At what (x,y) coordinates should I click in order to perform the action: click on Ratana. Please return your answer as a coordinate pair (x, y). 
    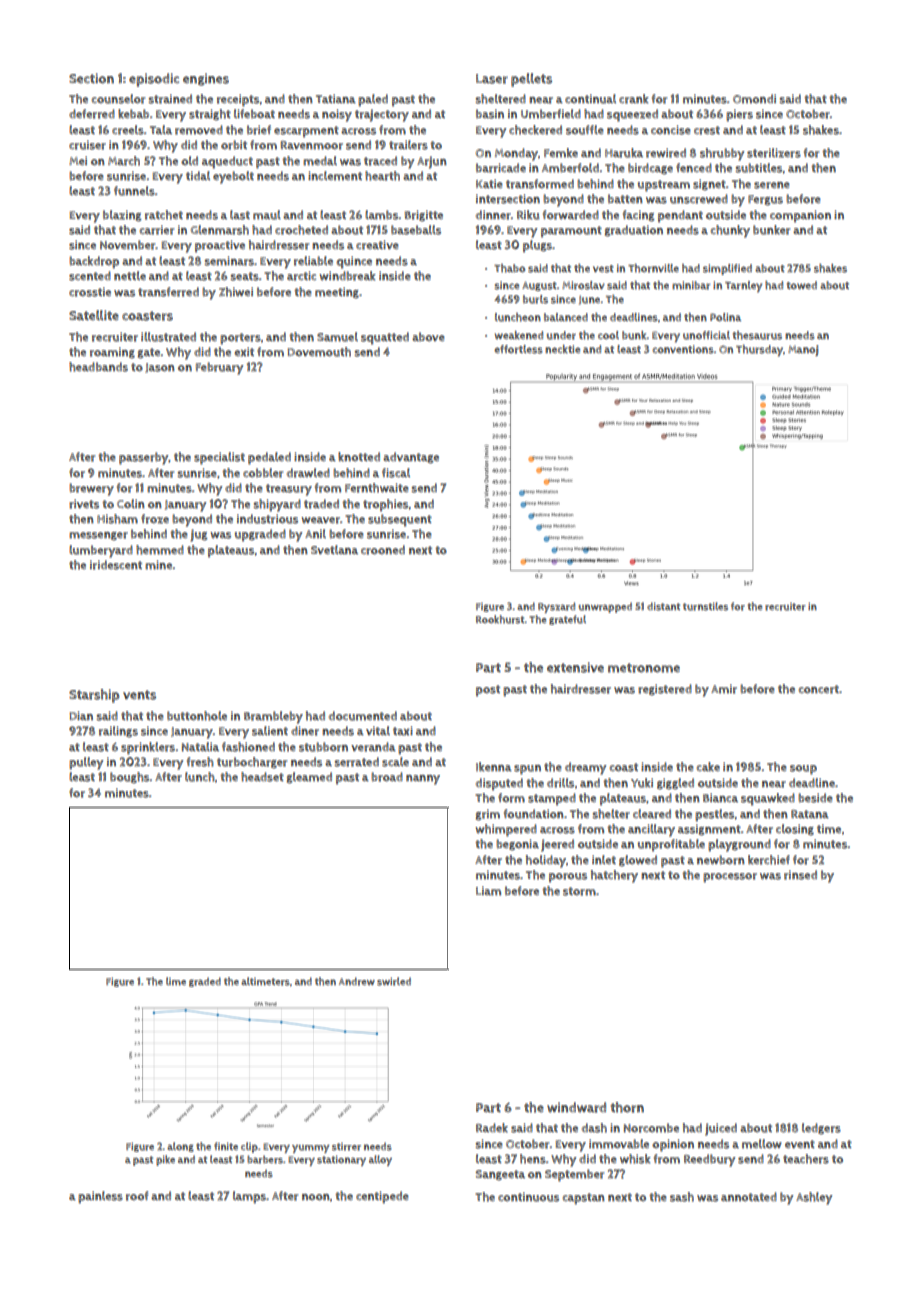
    Looking at the image, I should click on (810, 814).
